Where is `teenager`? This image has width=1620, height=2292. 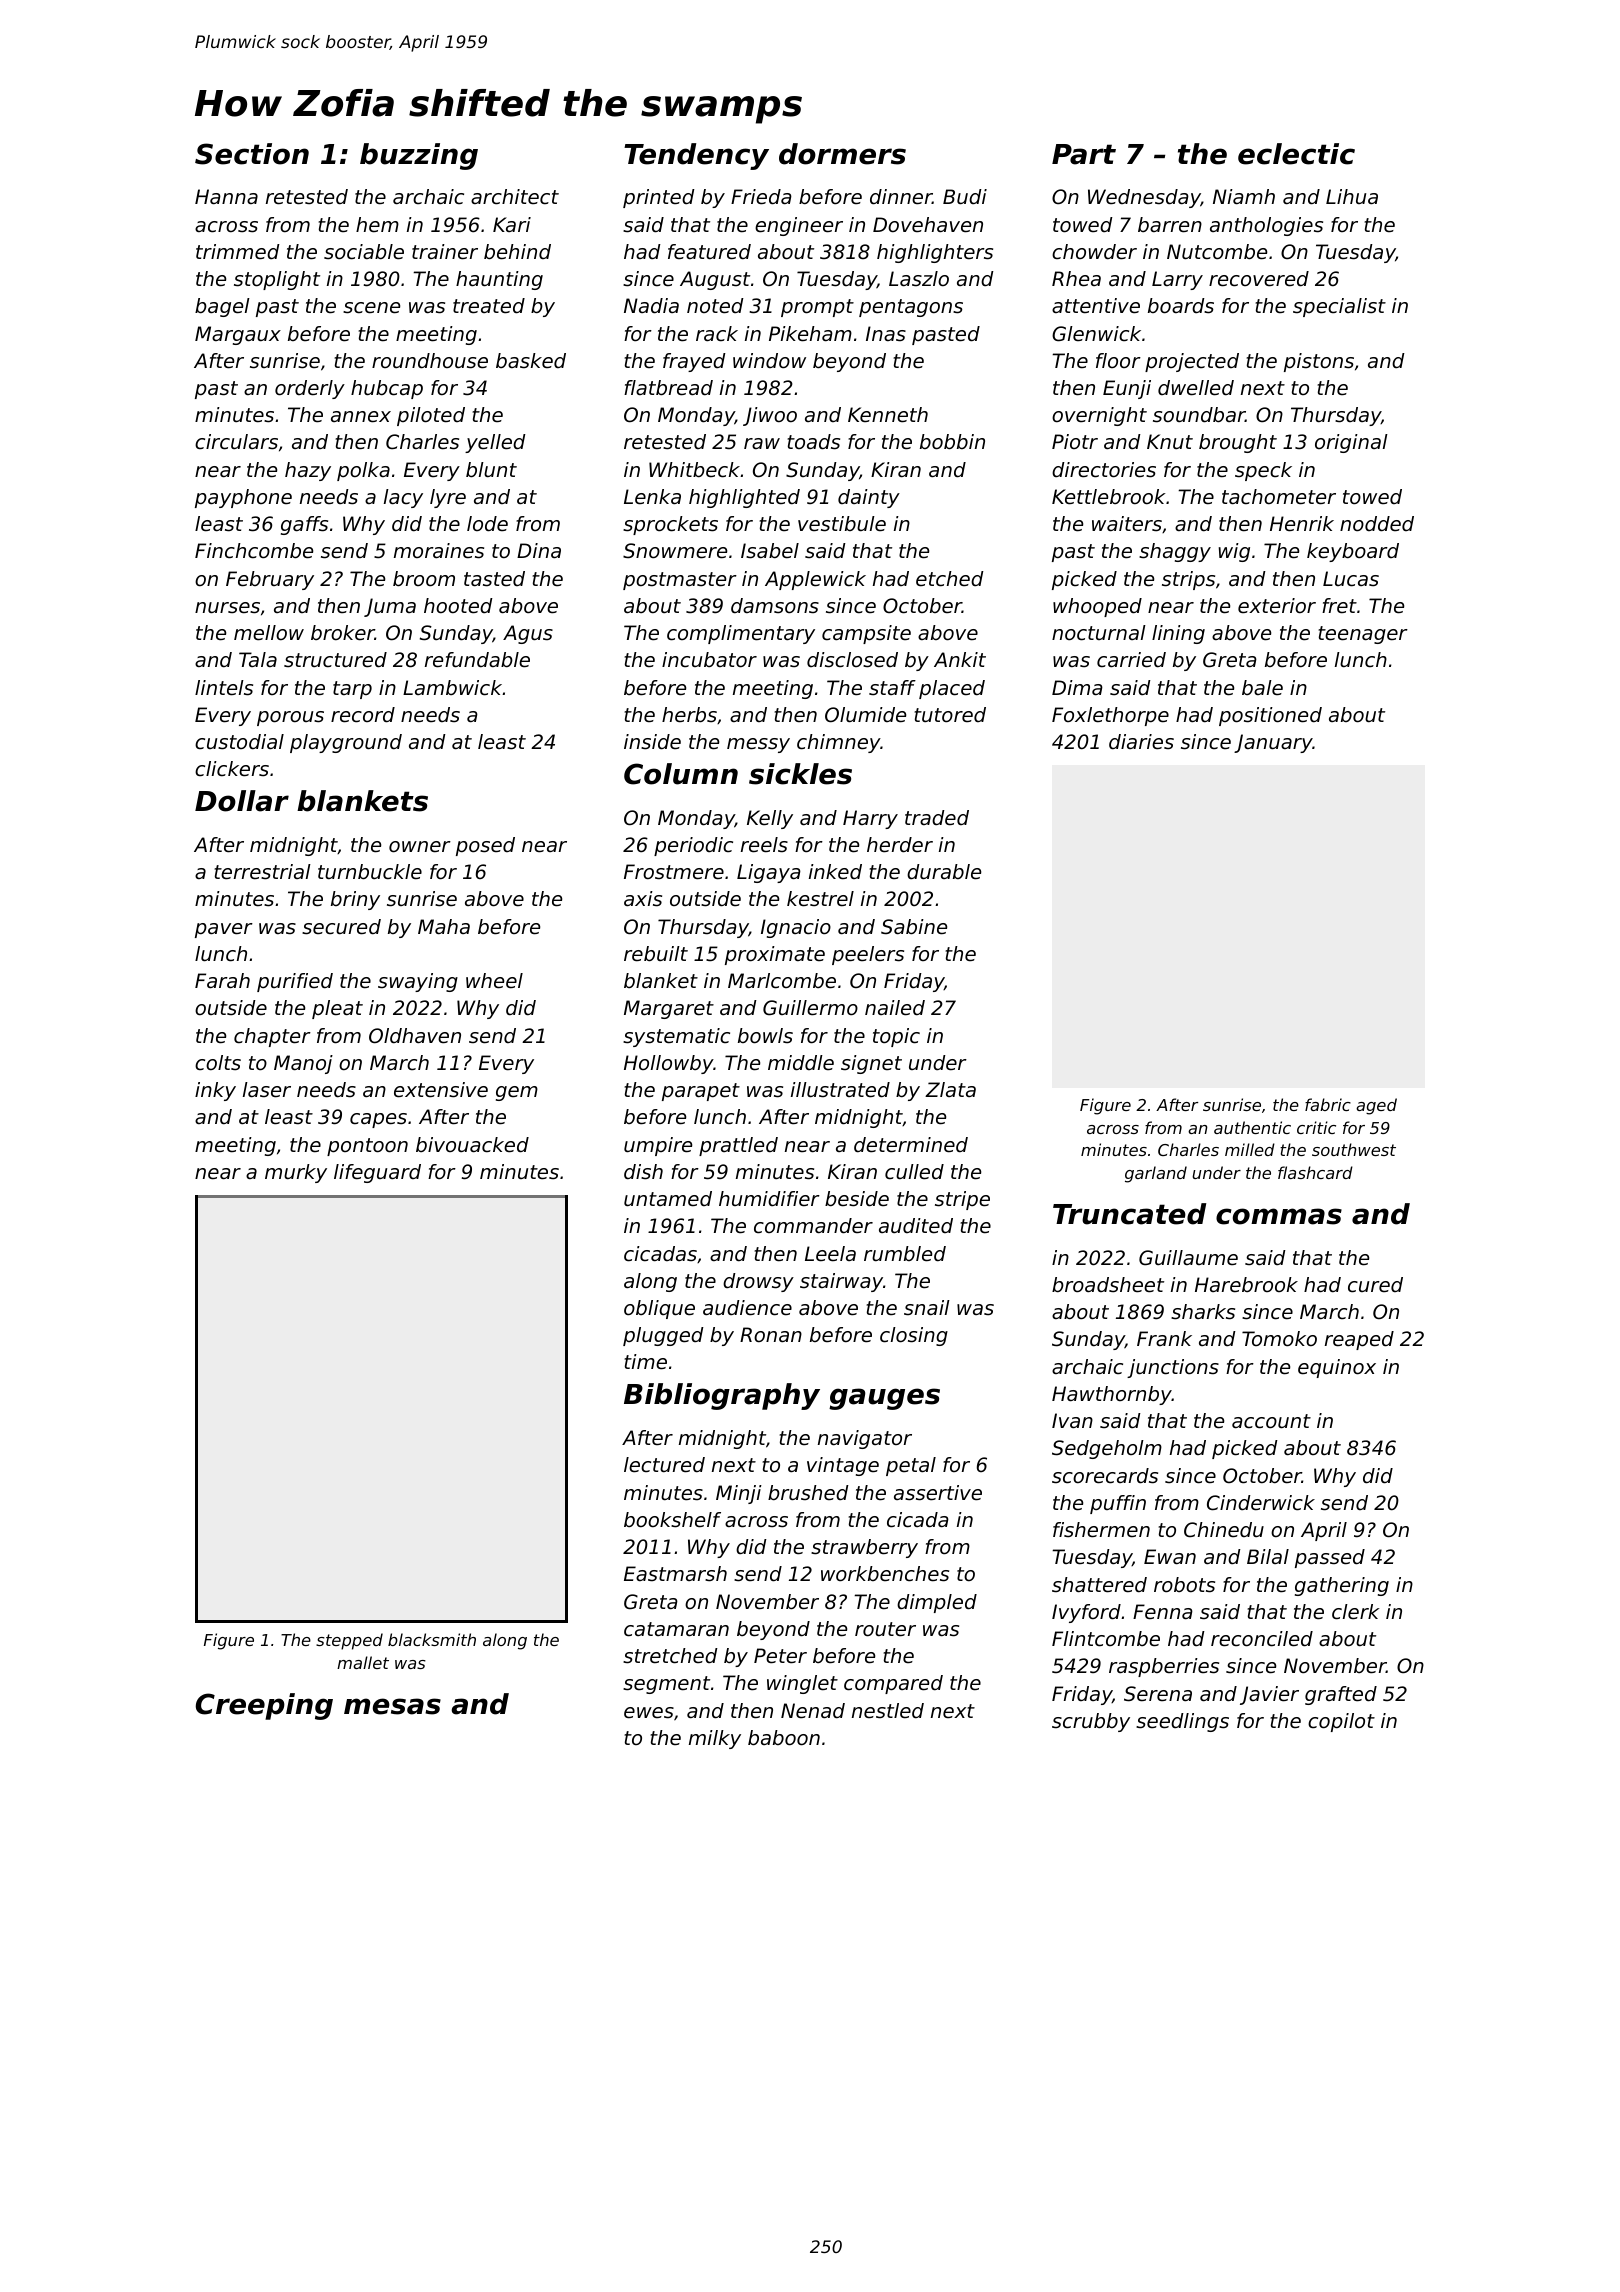
teenager is located at coordinates (1363, 635).
